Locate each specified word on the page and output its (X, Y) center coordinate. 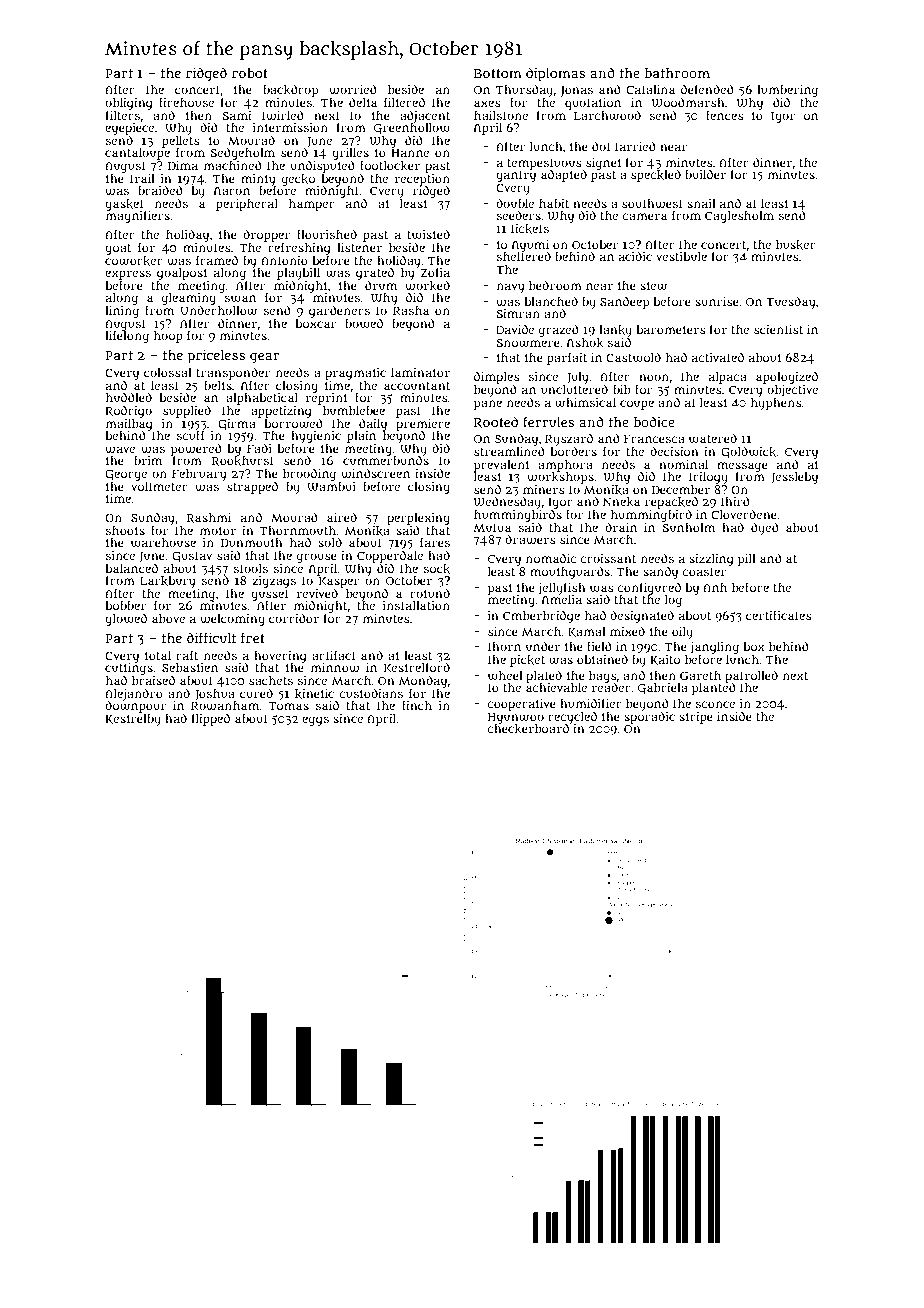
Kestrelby (133, 720)
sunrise (717, 301)
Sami (236, 115)
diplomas (555, 74)
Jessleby (794, 478)
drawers (530, 539)
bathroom (677, 73)
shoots (125, 530)
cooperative (521, 705)
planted (714, 689)
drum (381, 285)
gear (264, 358)
